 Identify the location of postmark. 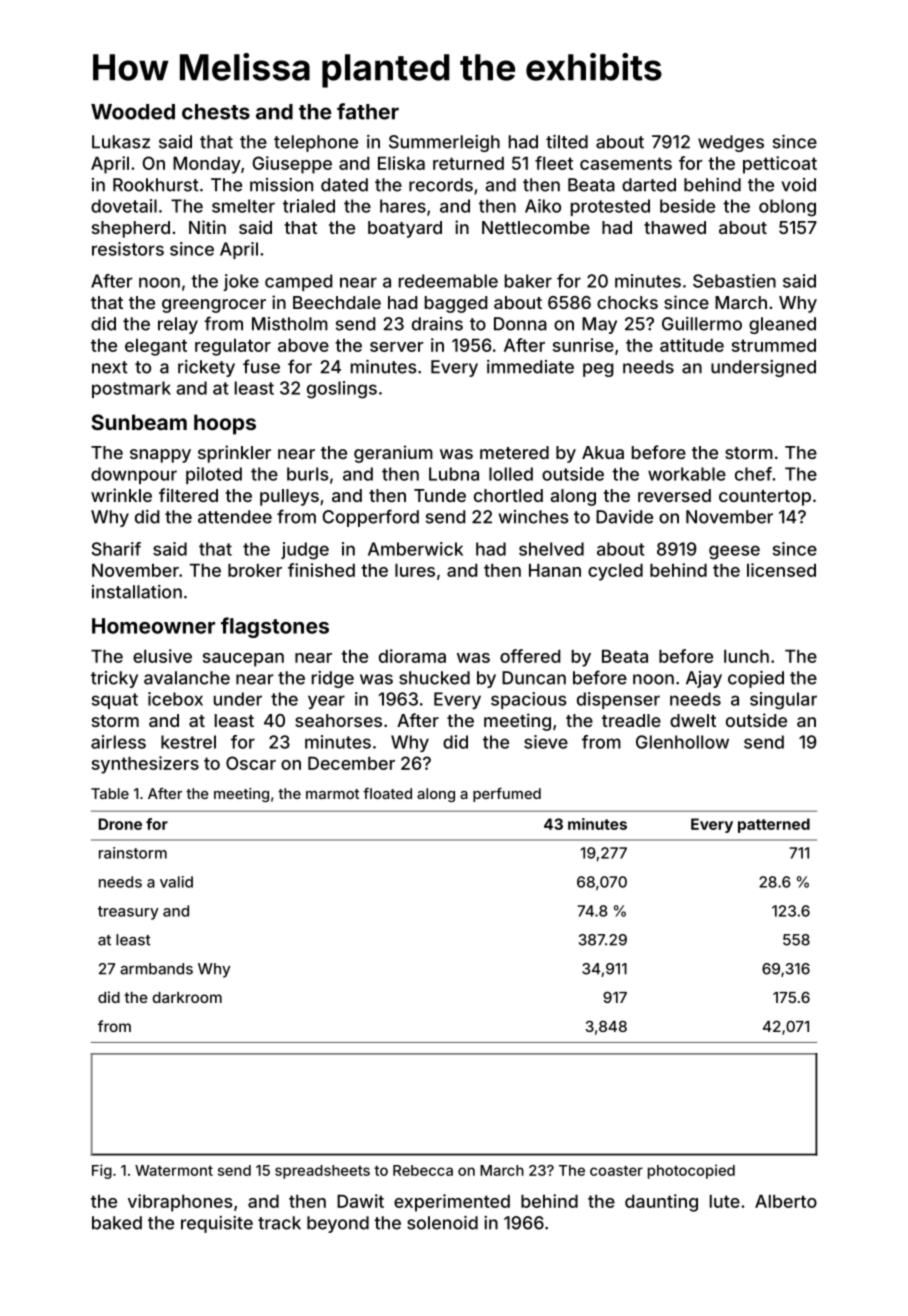
(131, 389).
